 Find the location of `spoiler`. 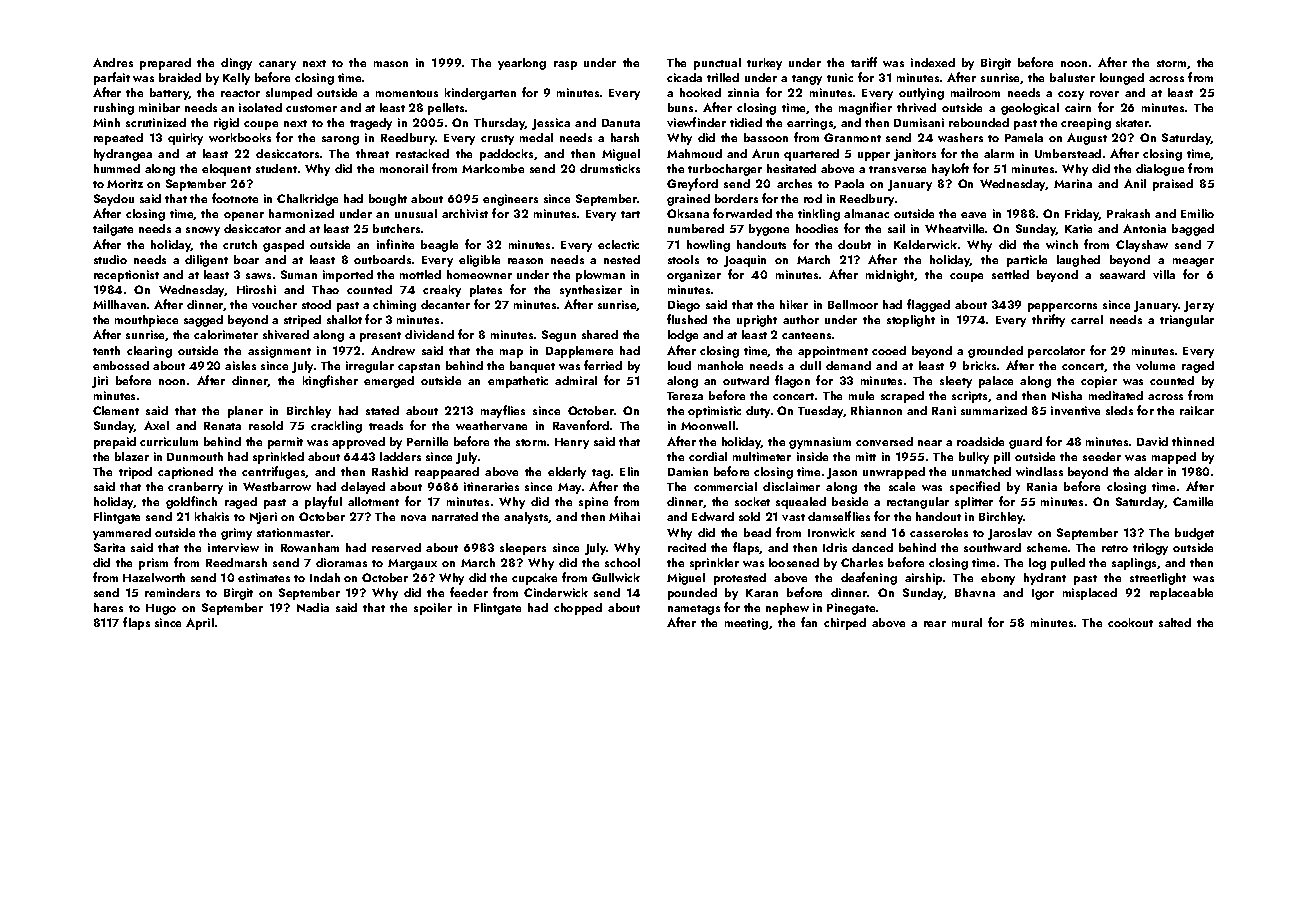

spoiler is located at coordinates (433, 609).
